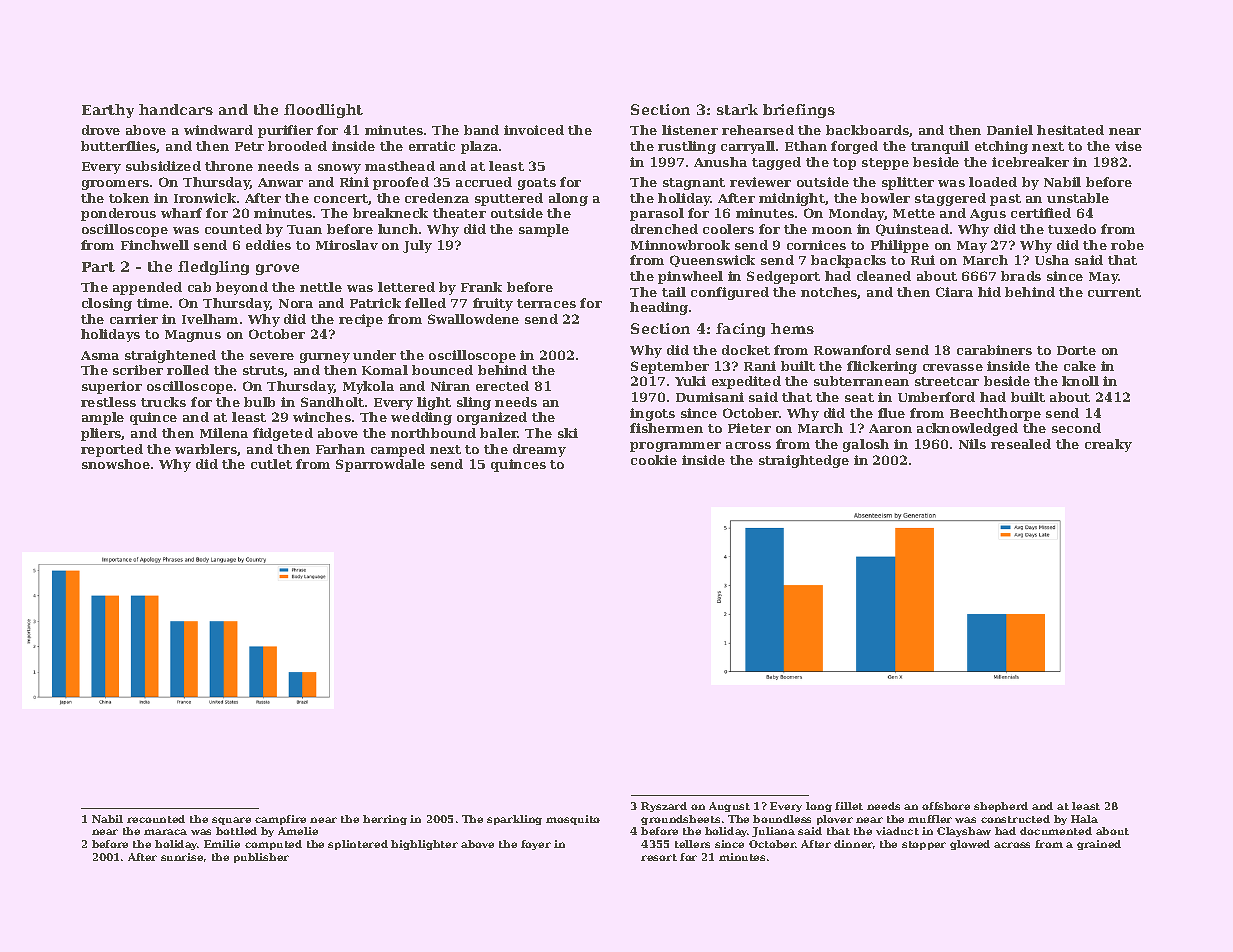 This screenshot has width=1233, height=952. I want to click on grained, so click(1099, 845).
